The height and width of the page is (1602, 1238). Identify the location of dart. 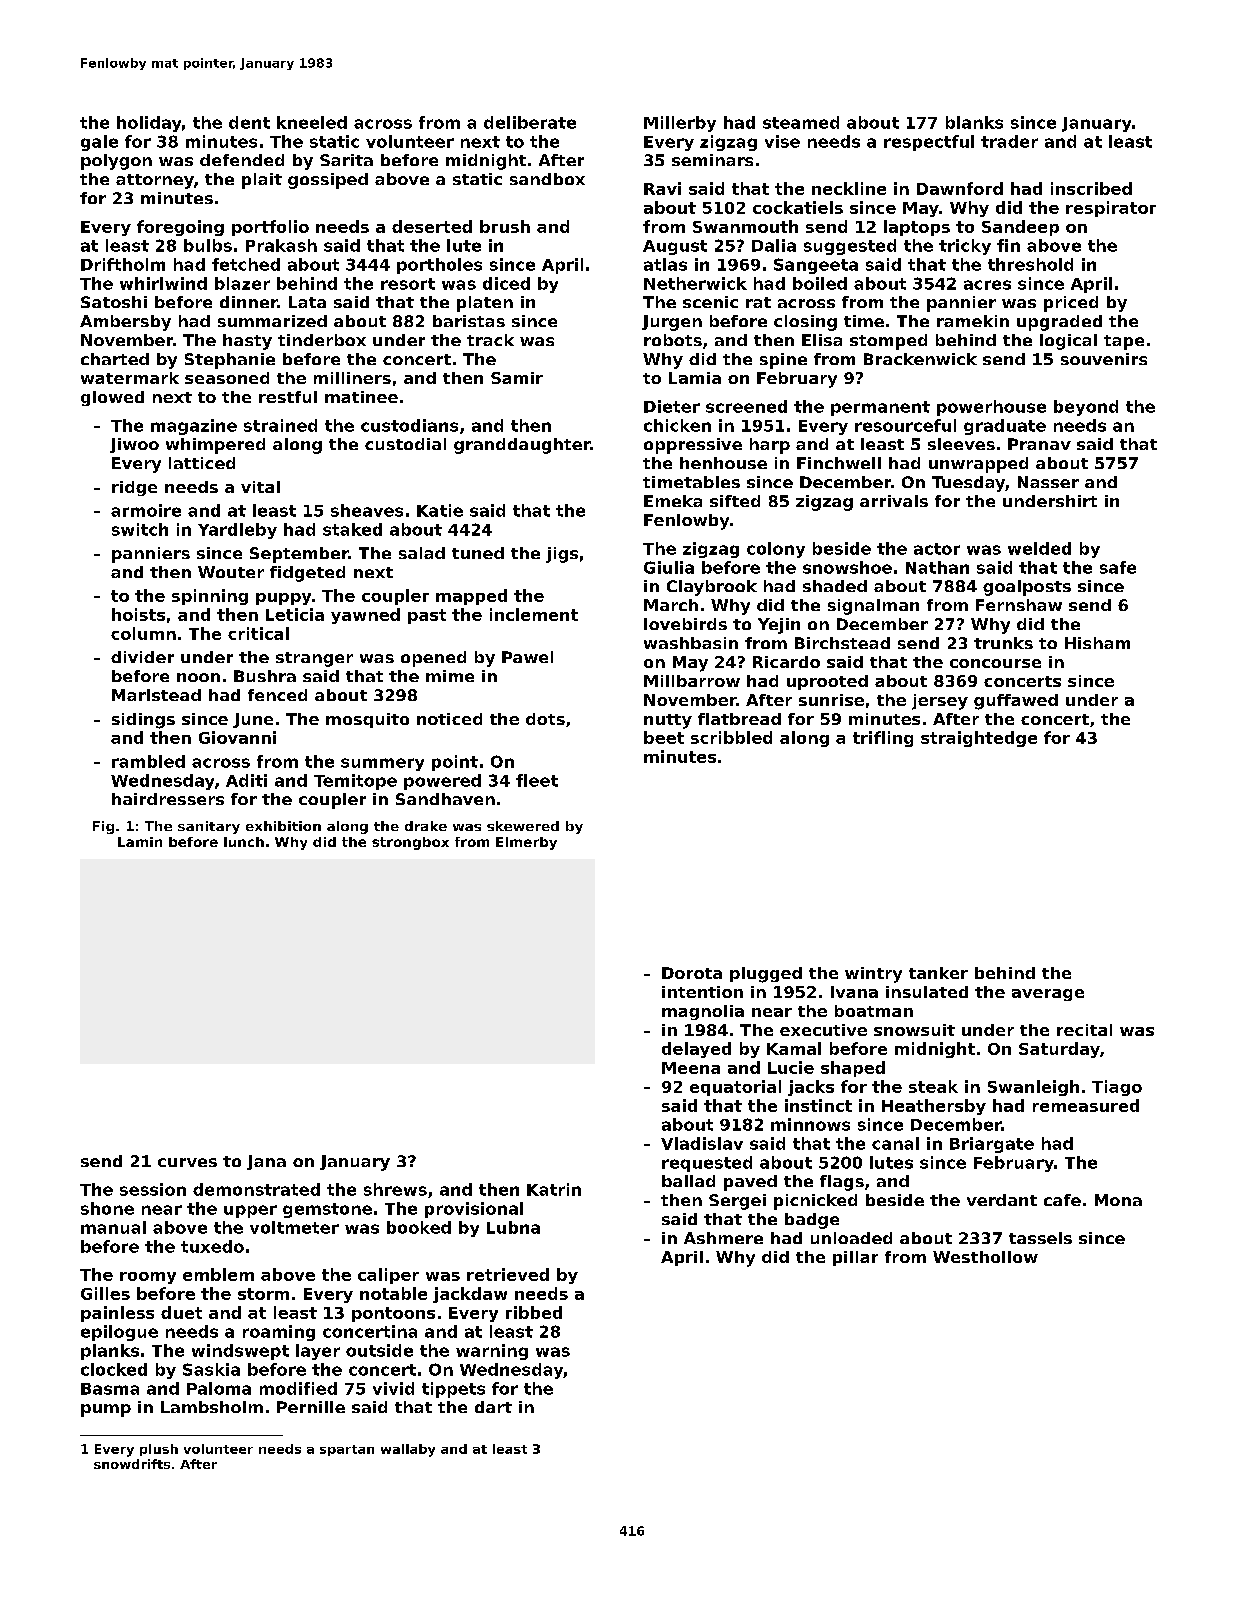
(493, 1407).
